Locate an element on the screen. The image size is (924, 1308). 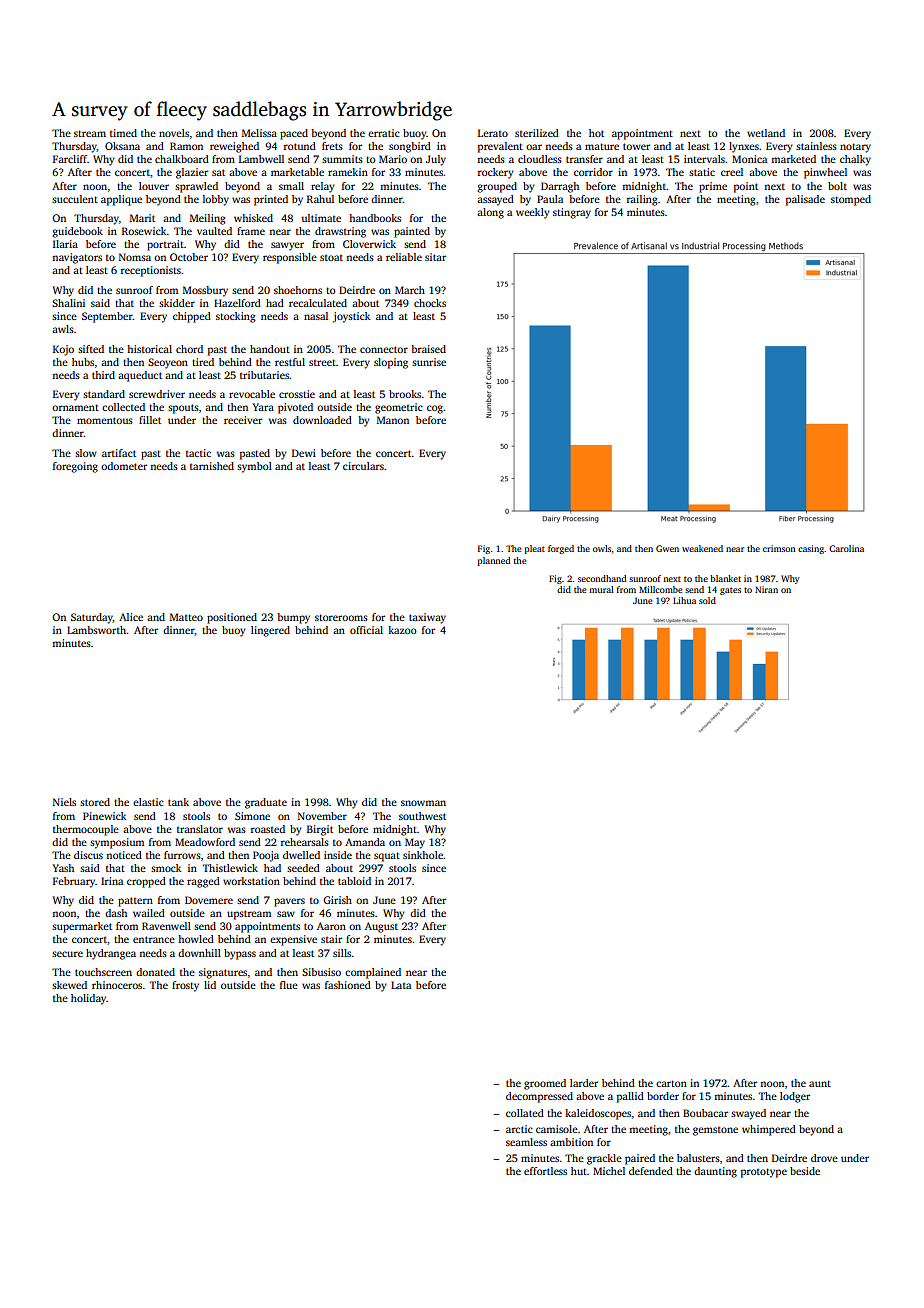
stomped is located at coordinates (851, 200).
